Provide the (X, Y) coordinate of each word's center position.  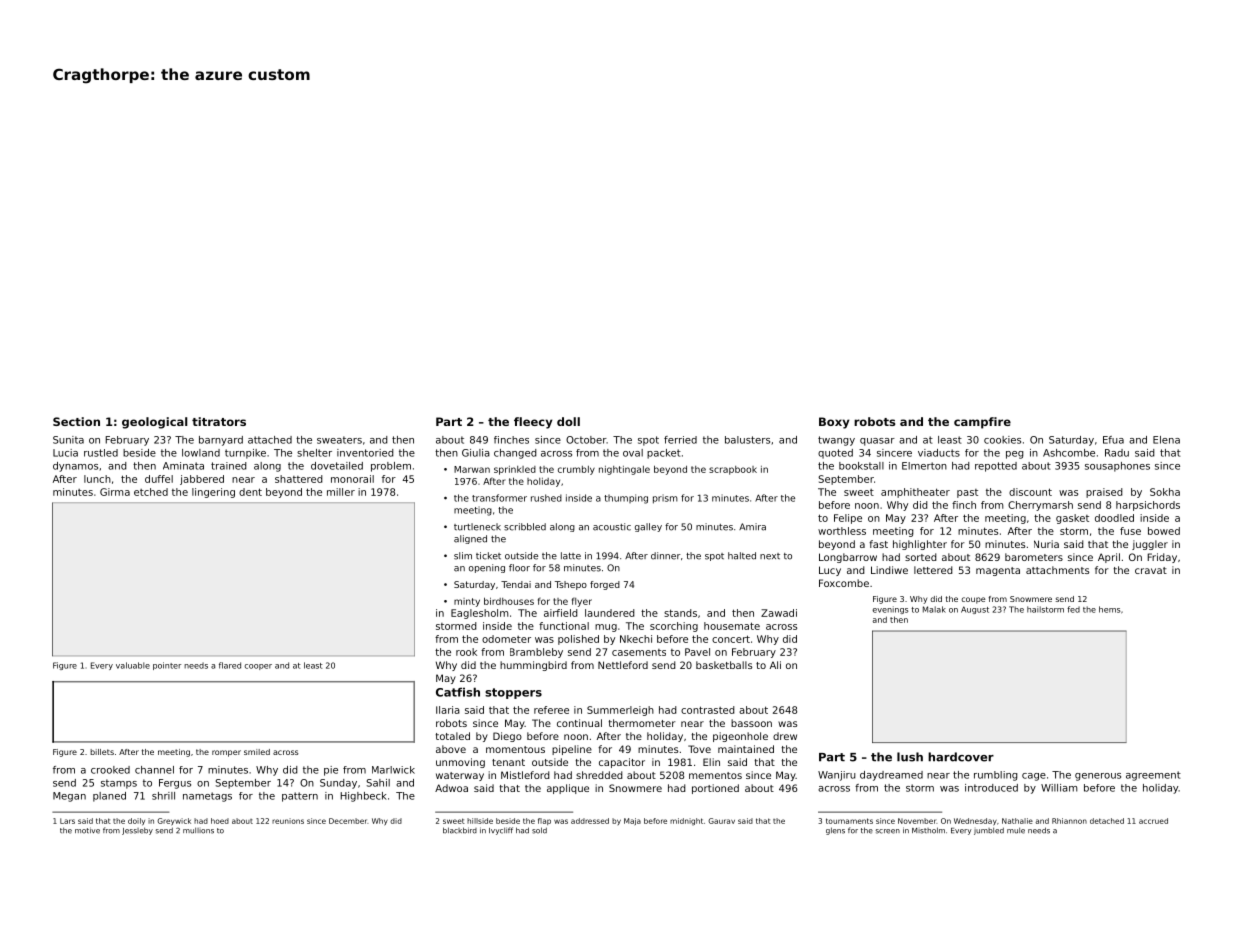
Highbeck (363, 797)
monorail (352, 479)
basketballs (724, 665)
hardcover (961, 757)
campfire (982, 423)
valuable (133, 665)
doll (568, 421)
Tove (699, 749)
